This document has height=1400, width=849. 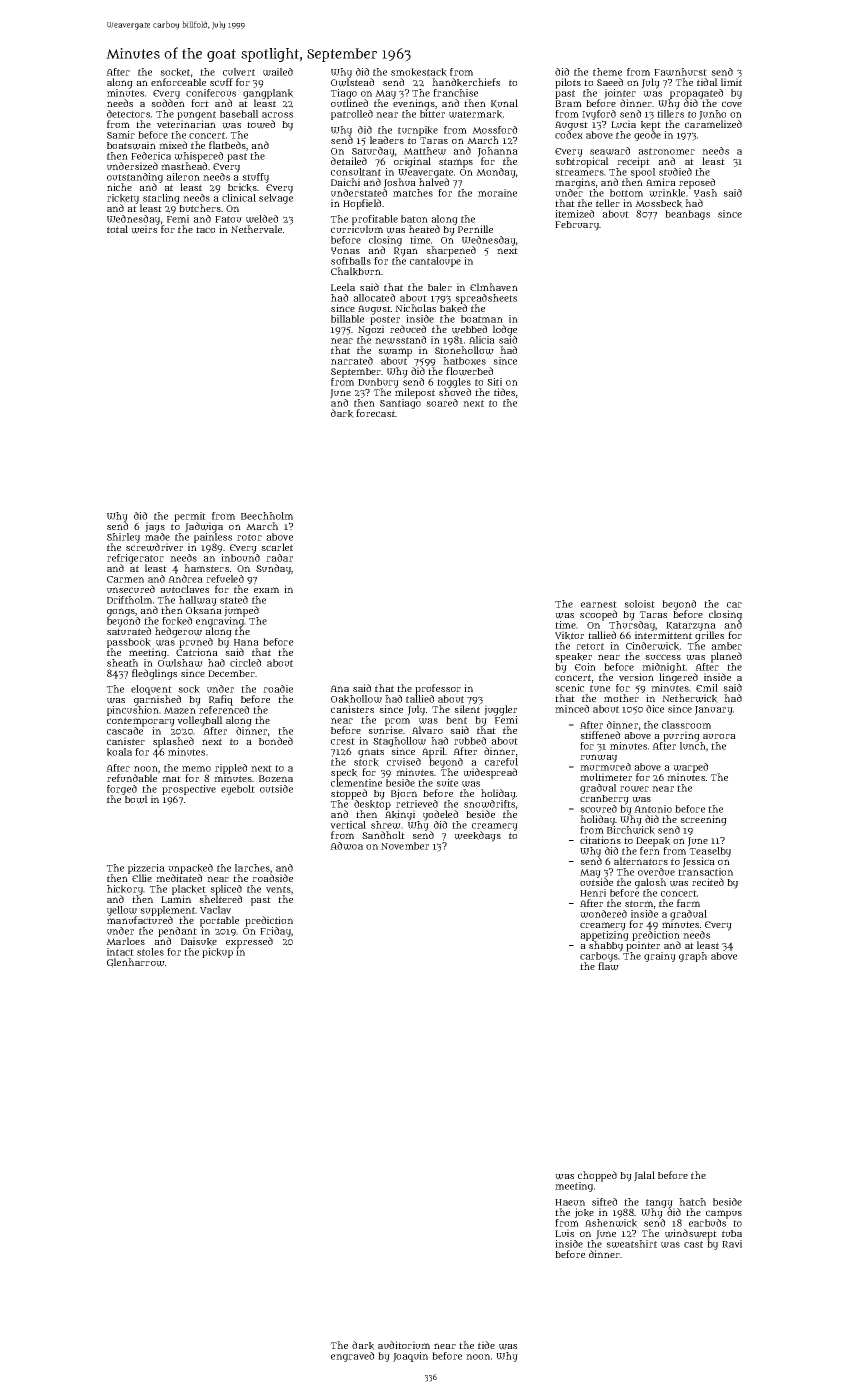 I want to click on consultant, so click(x=356, y=172).
